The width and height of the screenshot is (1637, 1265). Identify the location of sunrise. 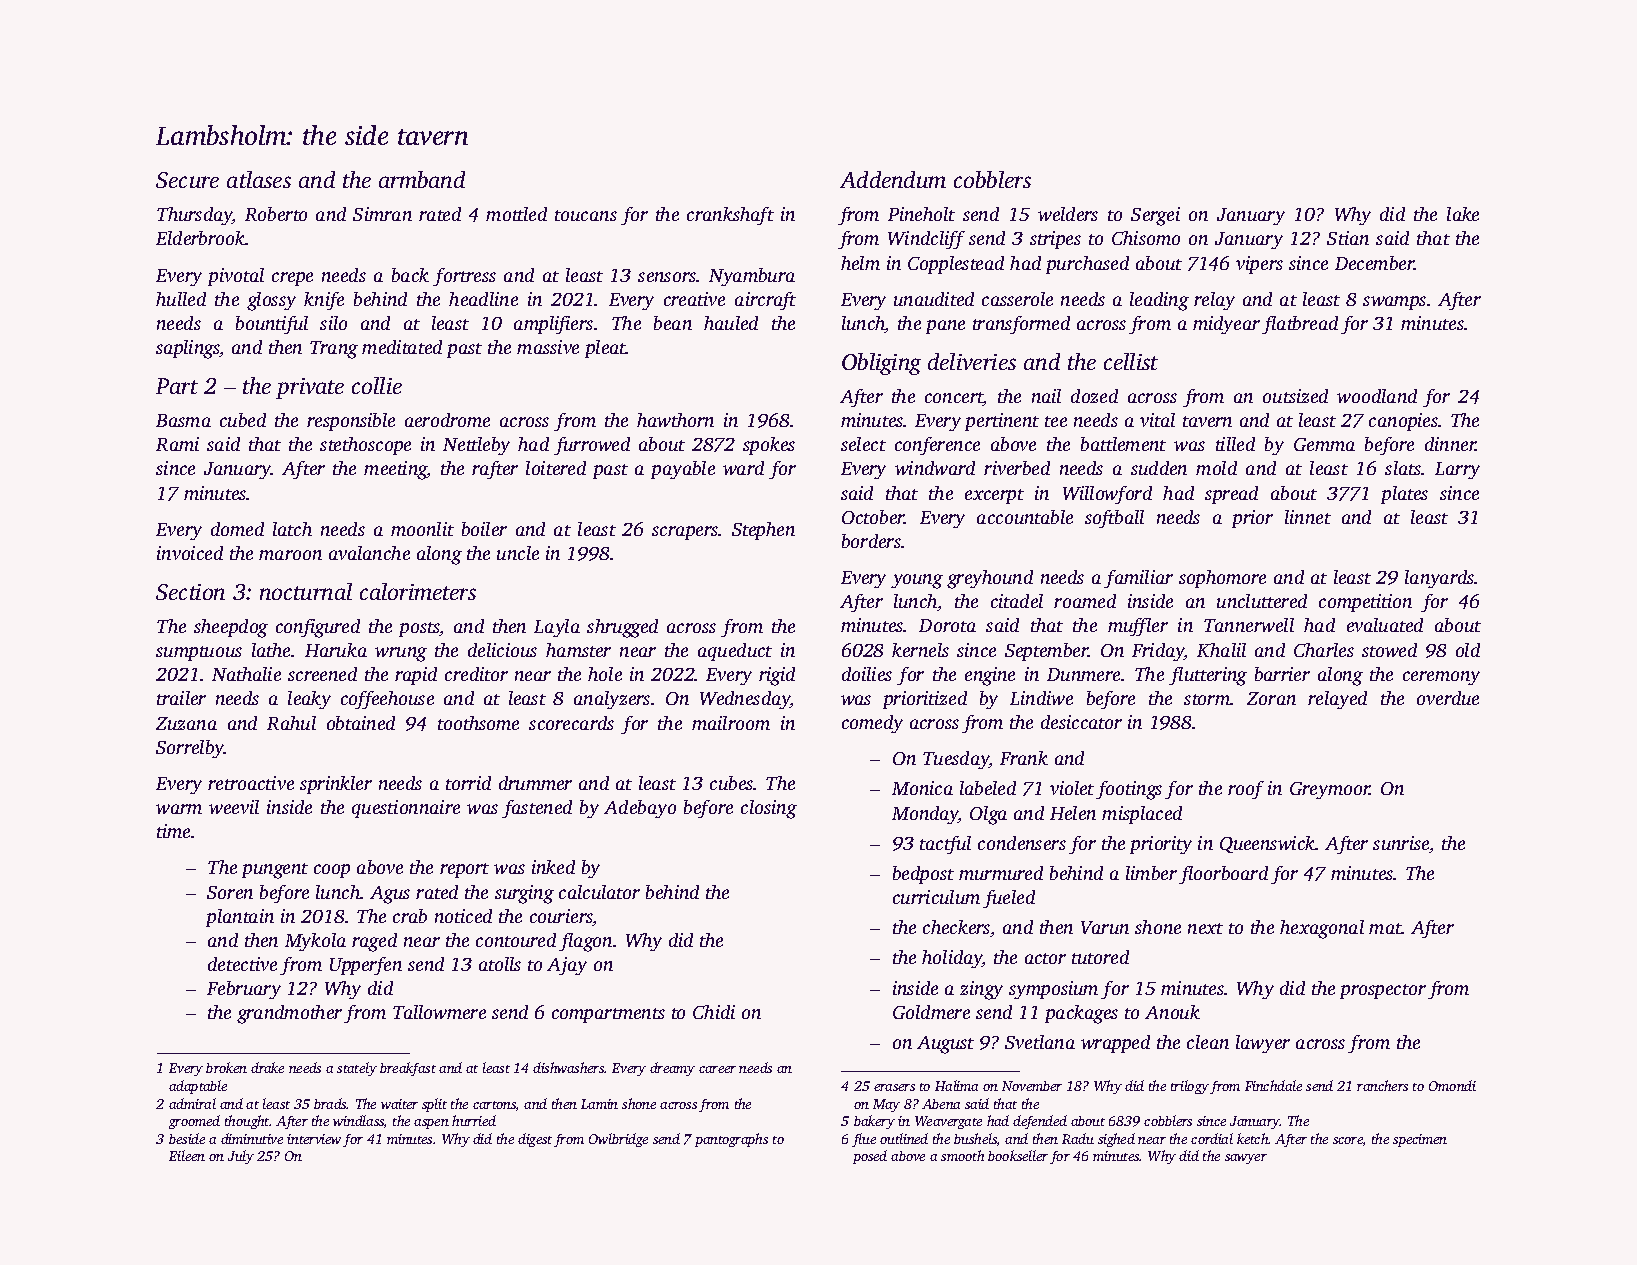
(1401, 843).
